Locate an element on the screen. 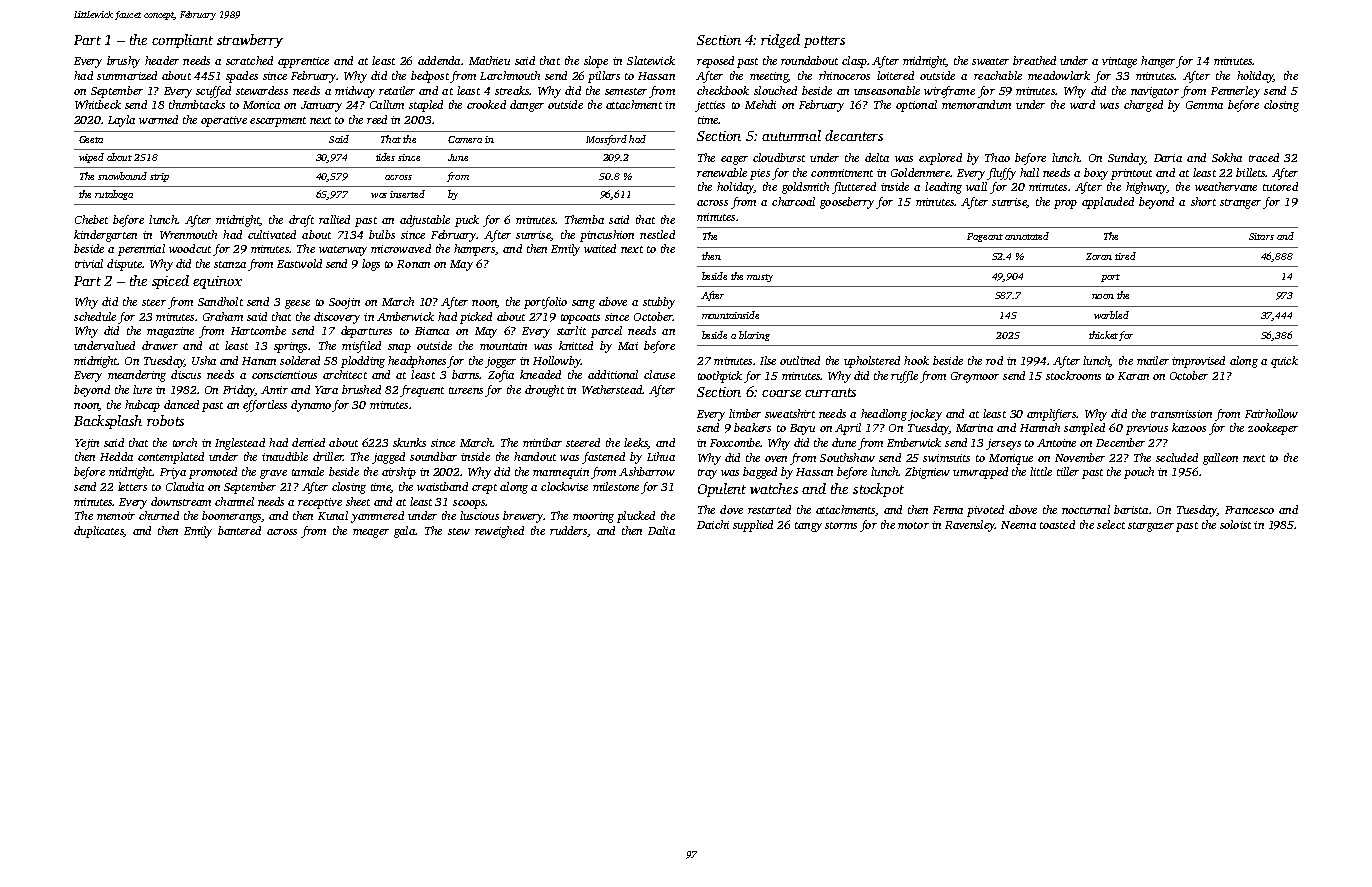 The image size is (1372, 887). Whitbeck is located at coordinates (98, 104).
